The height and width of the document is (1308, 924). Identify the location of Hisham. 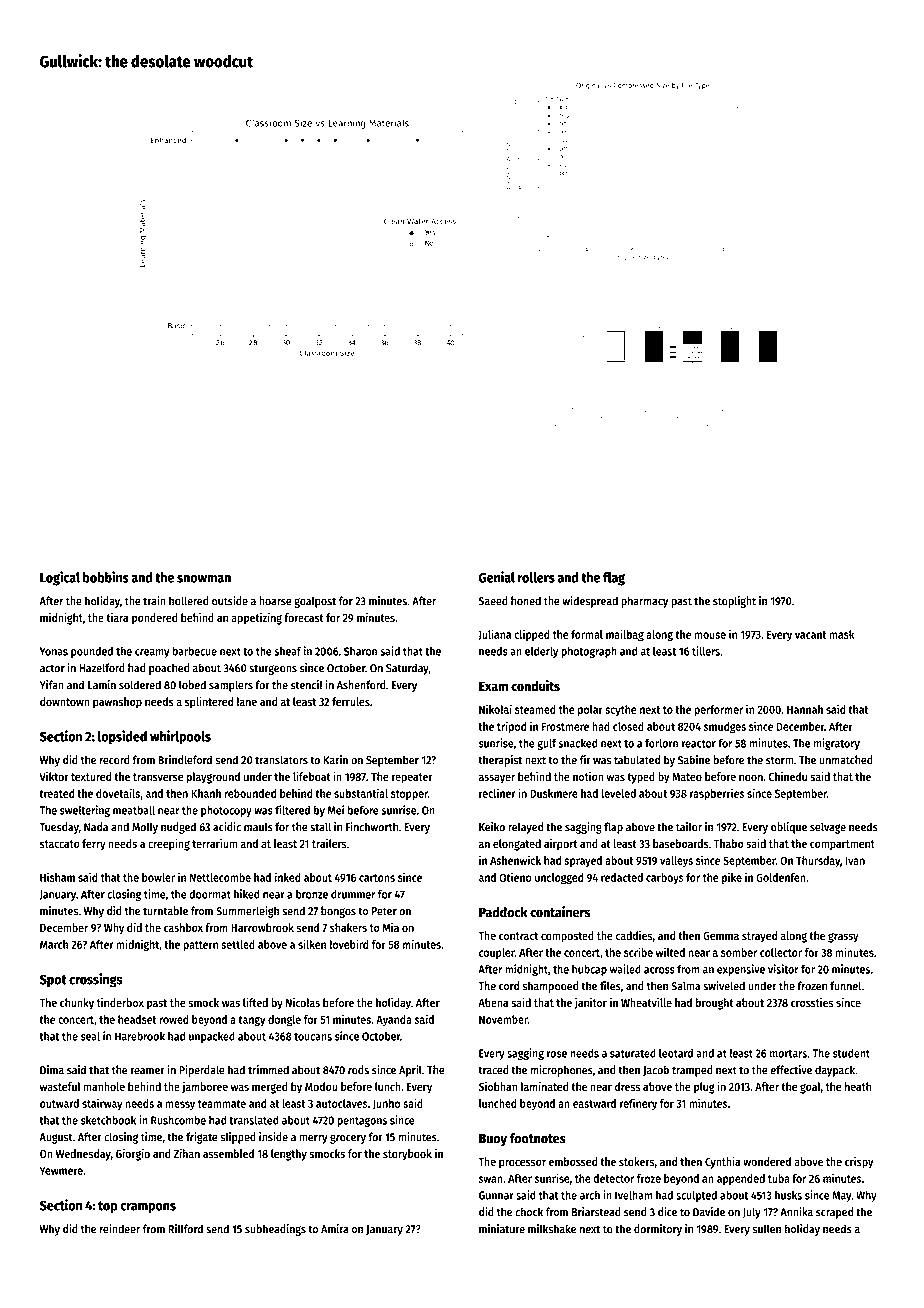
(57, 877).
